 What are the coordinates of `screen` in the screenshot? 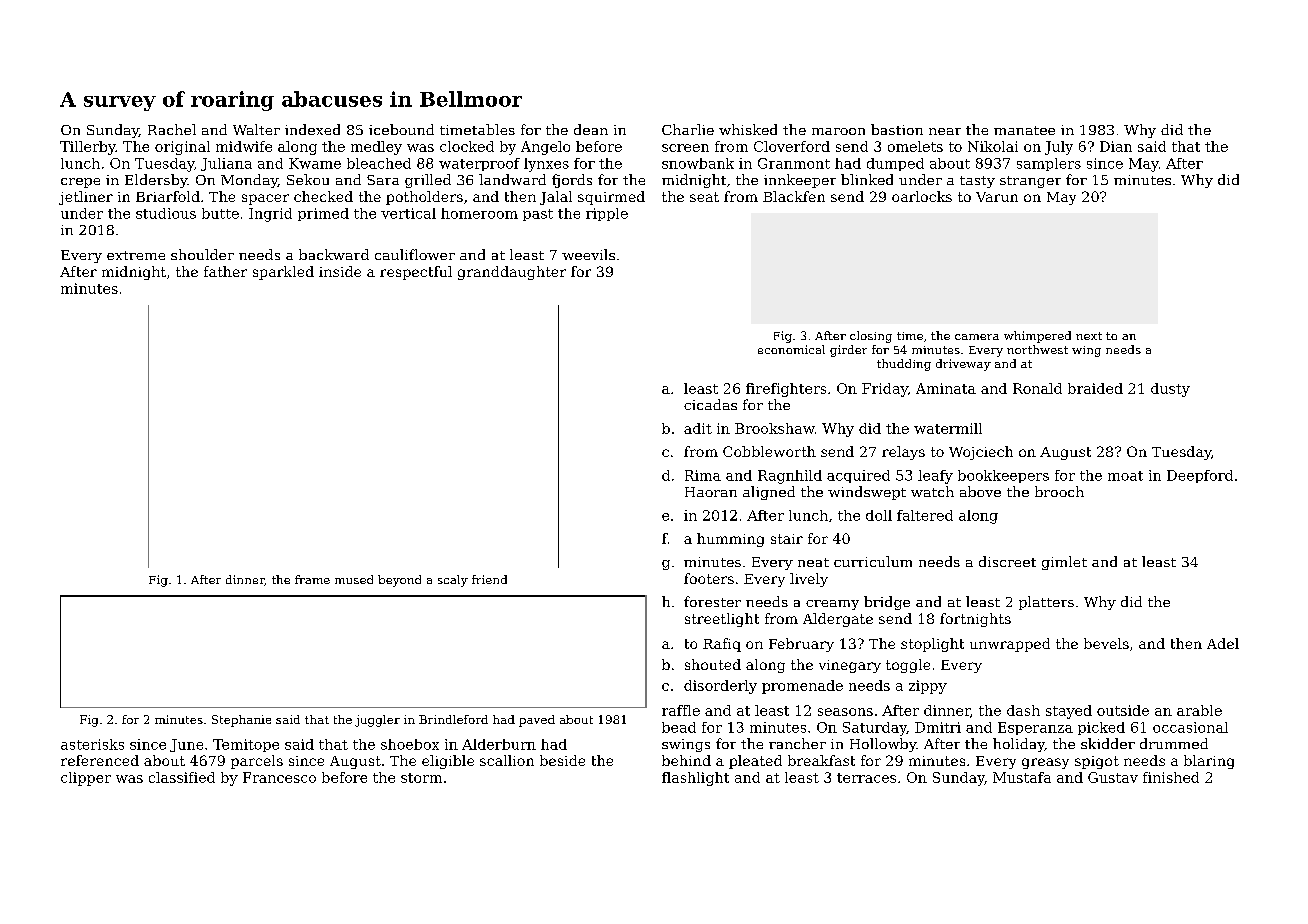 It's located at (685, 148).
